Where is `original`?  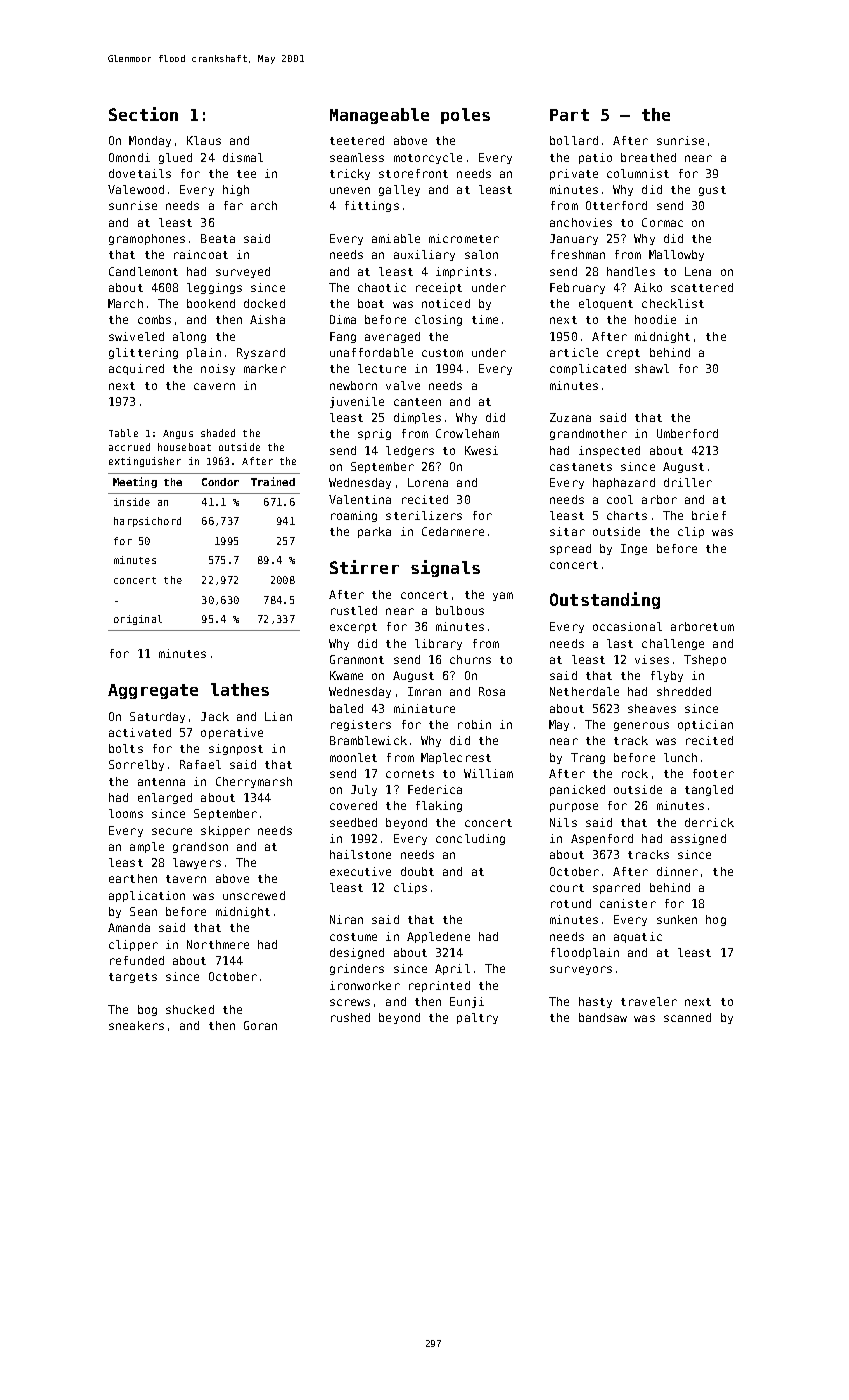 original is located at coordinates (138, 620).
